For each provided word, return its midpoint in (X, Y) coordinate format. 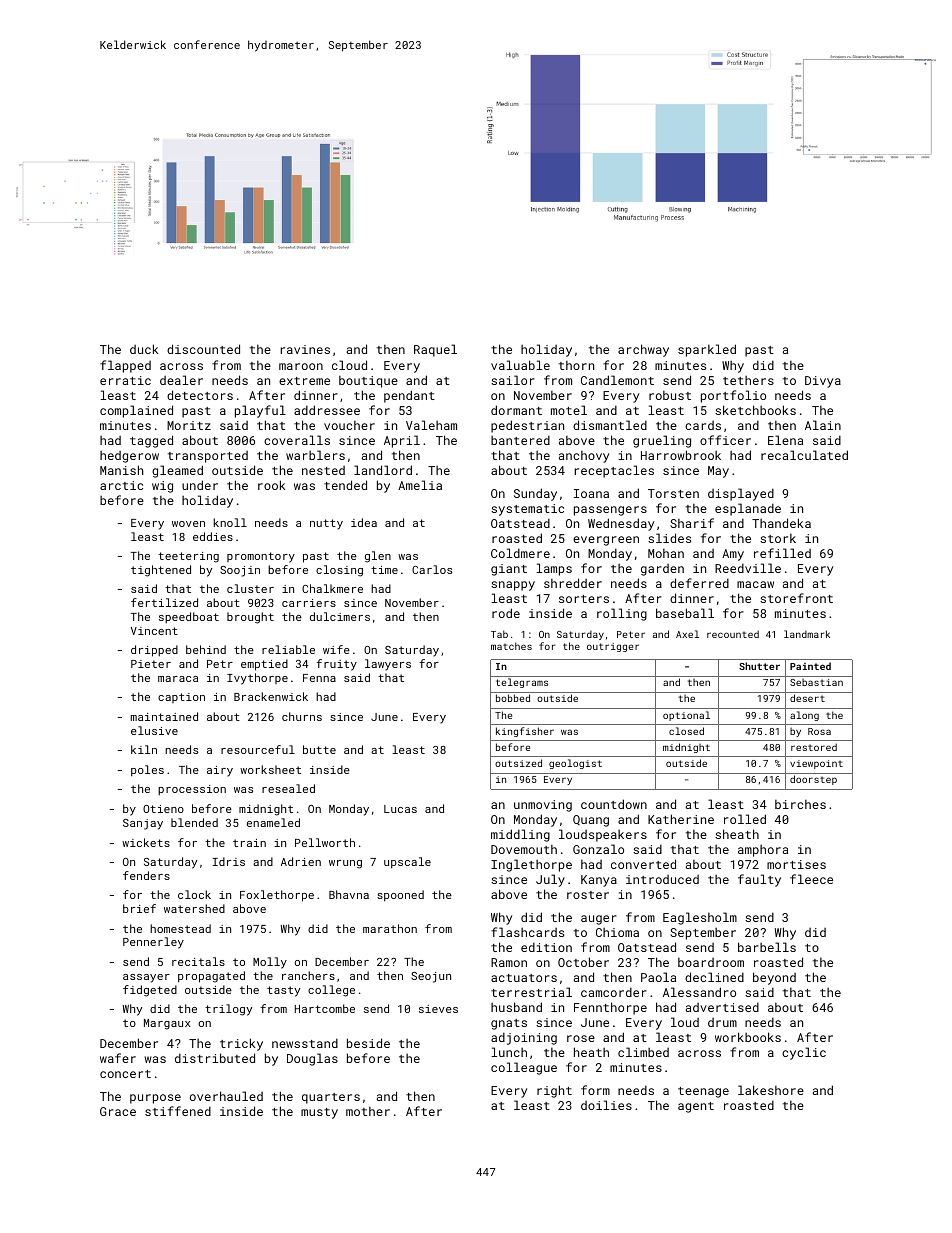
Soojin (240, 571)
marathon (390, 928)
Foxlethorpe (277, 896)
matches (511, 646)
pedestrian (527, 426)
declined (714, 977)
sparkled (707, 350)
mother (368, 1111)
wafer (118, 1058)
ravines (305, 349)
